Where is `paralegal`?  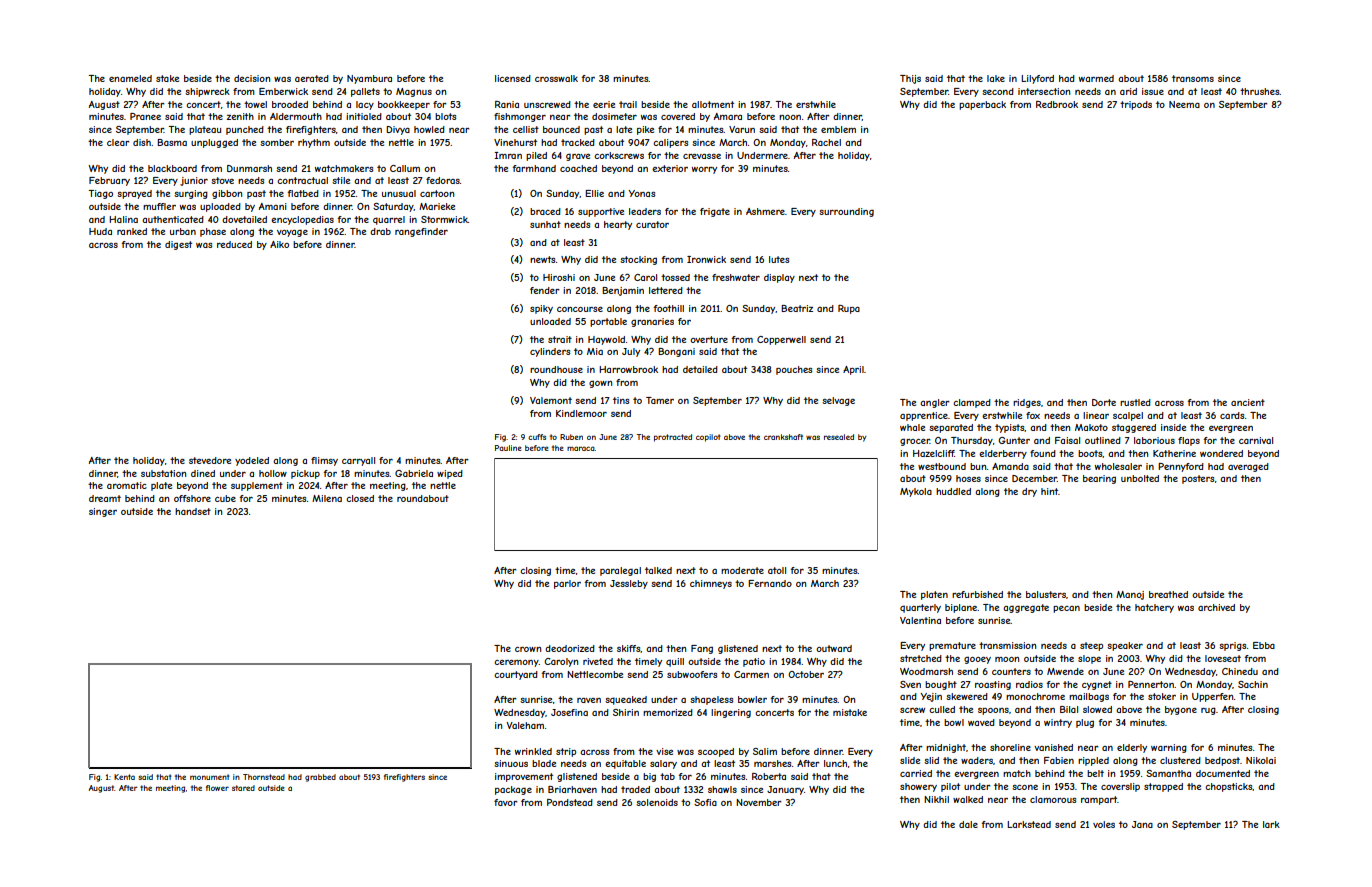 paralegal is located at coordinates (620, 571).
